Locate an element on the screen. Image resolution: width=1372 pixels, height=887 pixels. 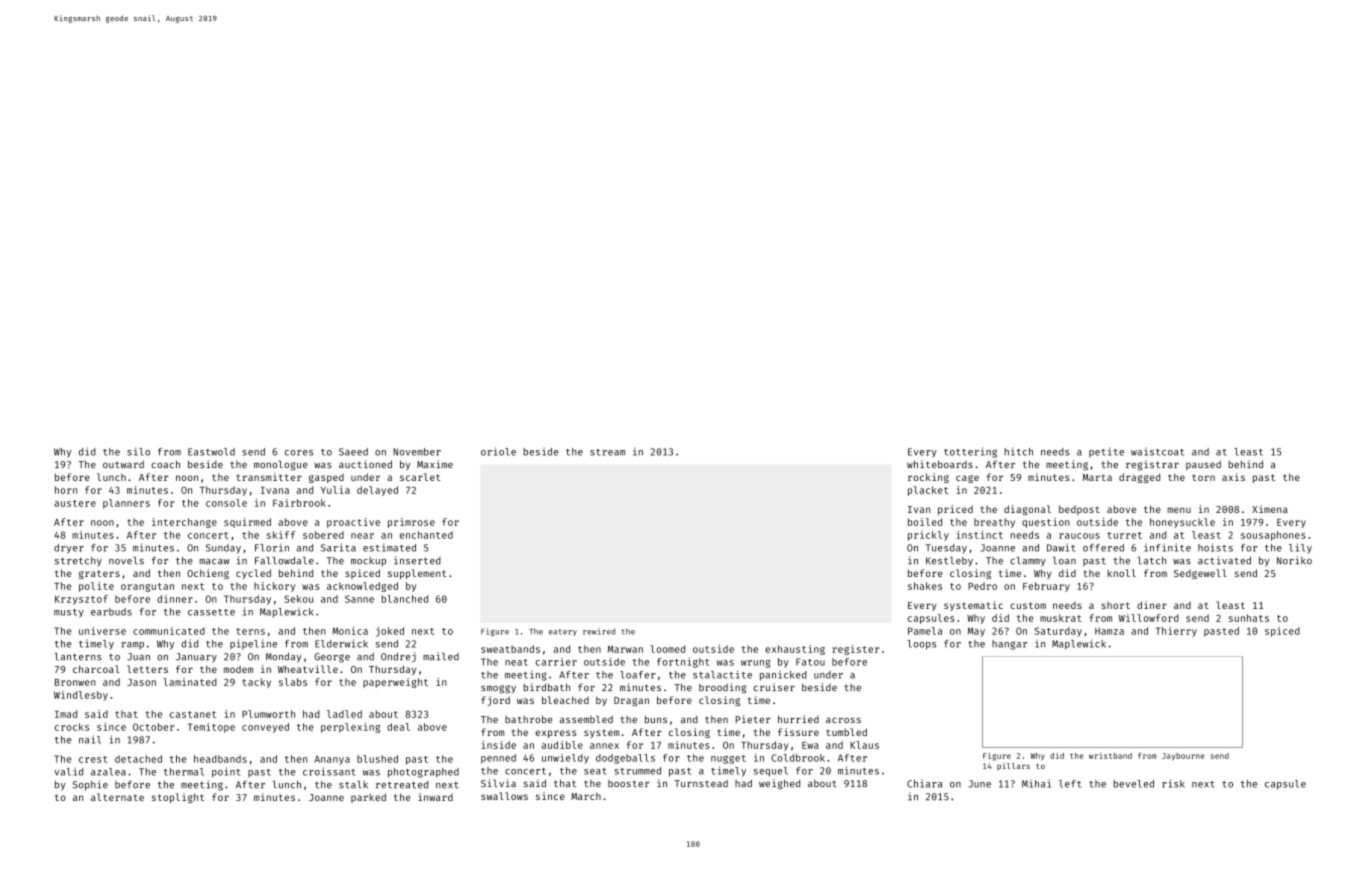
stretchy is located at coordinates (78, 561).
